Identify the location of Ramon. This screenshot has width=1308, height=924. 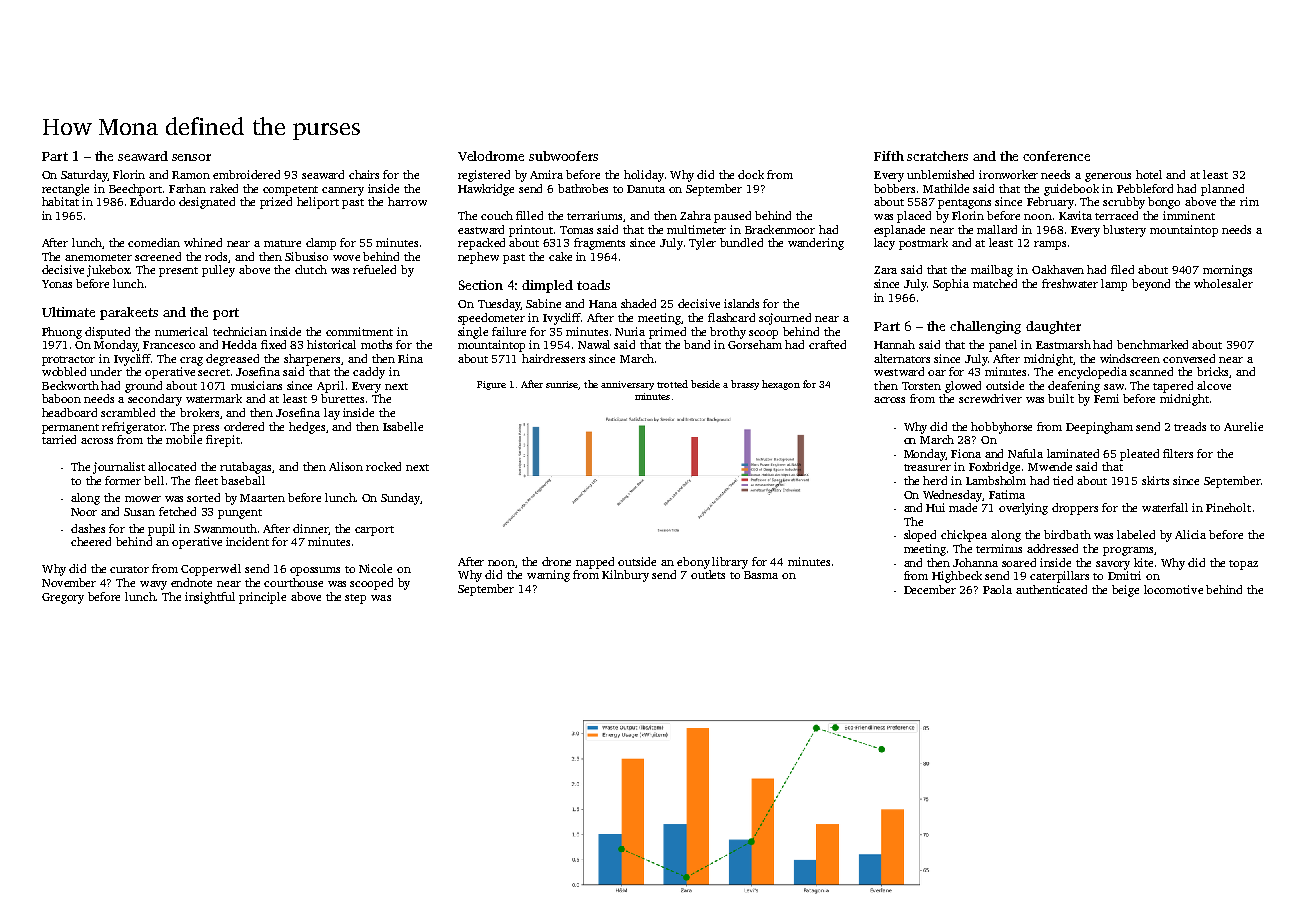
(191, 175).
